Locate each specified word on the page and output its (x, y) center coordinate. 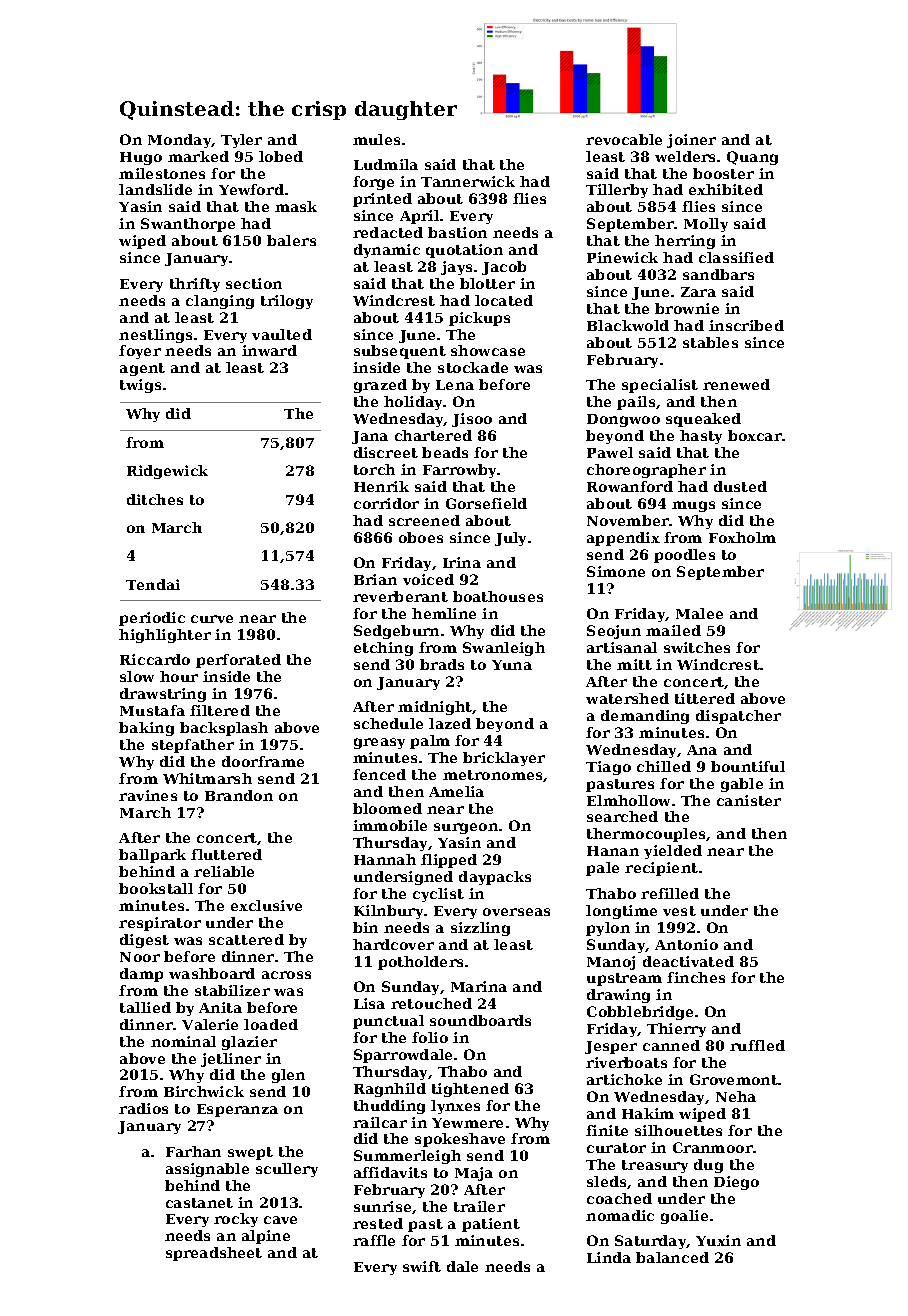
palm (430, 742)
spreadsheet (214, 1254)
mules (376, 139)
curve (212, 619)
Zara (698, 292)
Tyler (241, 141)
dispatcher (738, 717)
